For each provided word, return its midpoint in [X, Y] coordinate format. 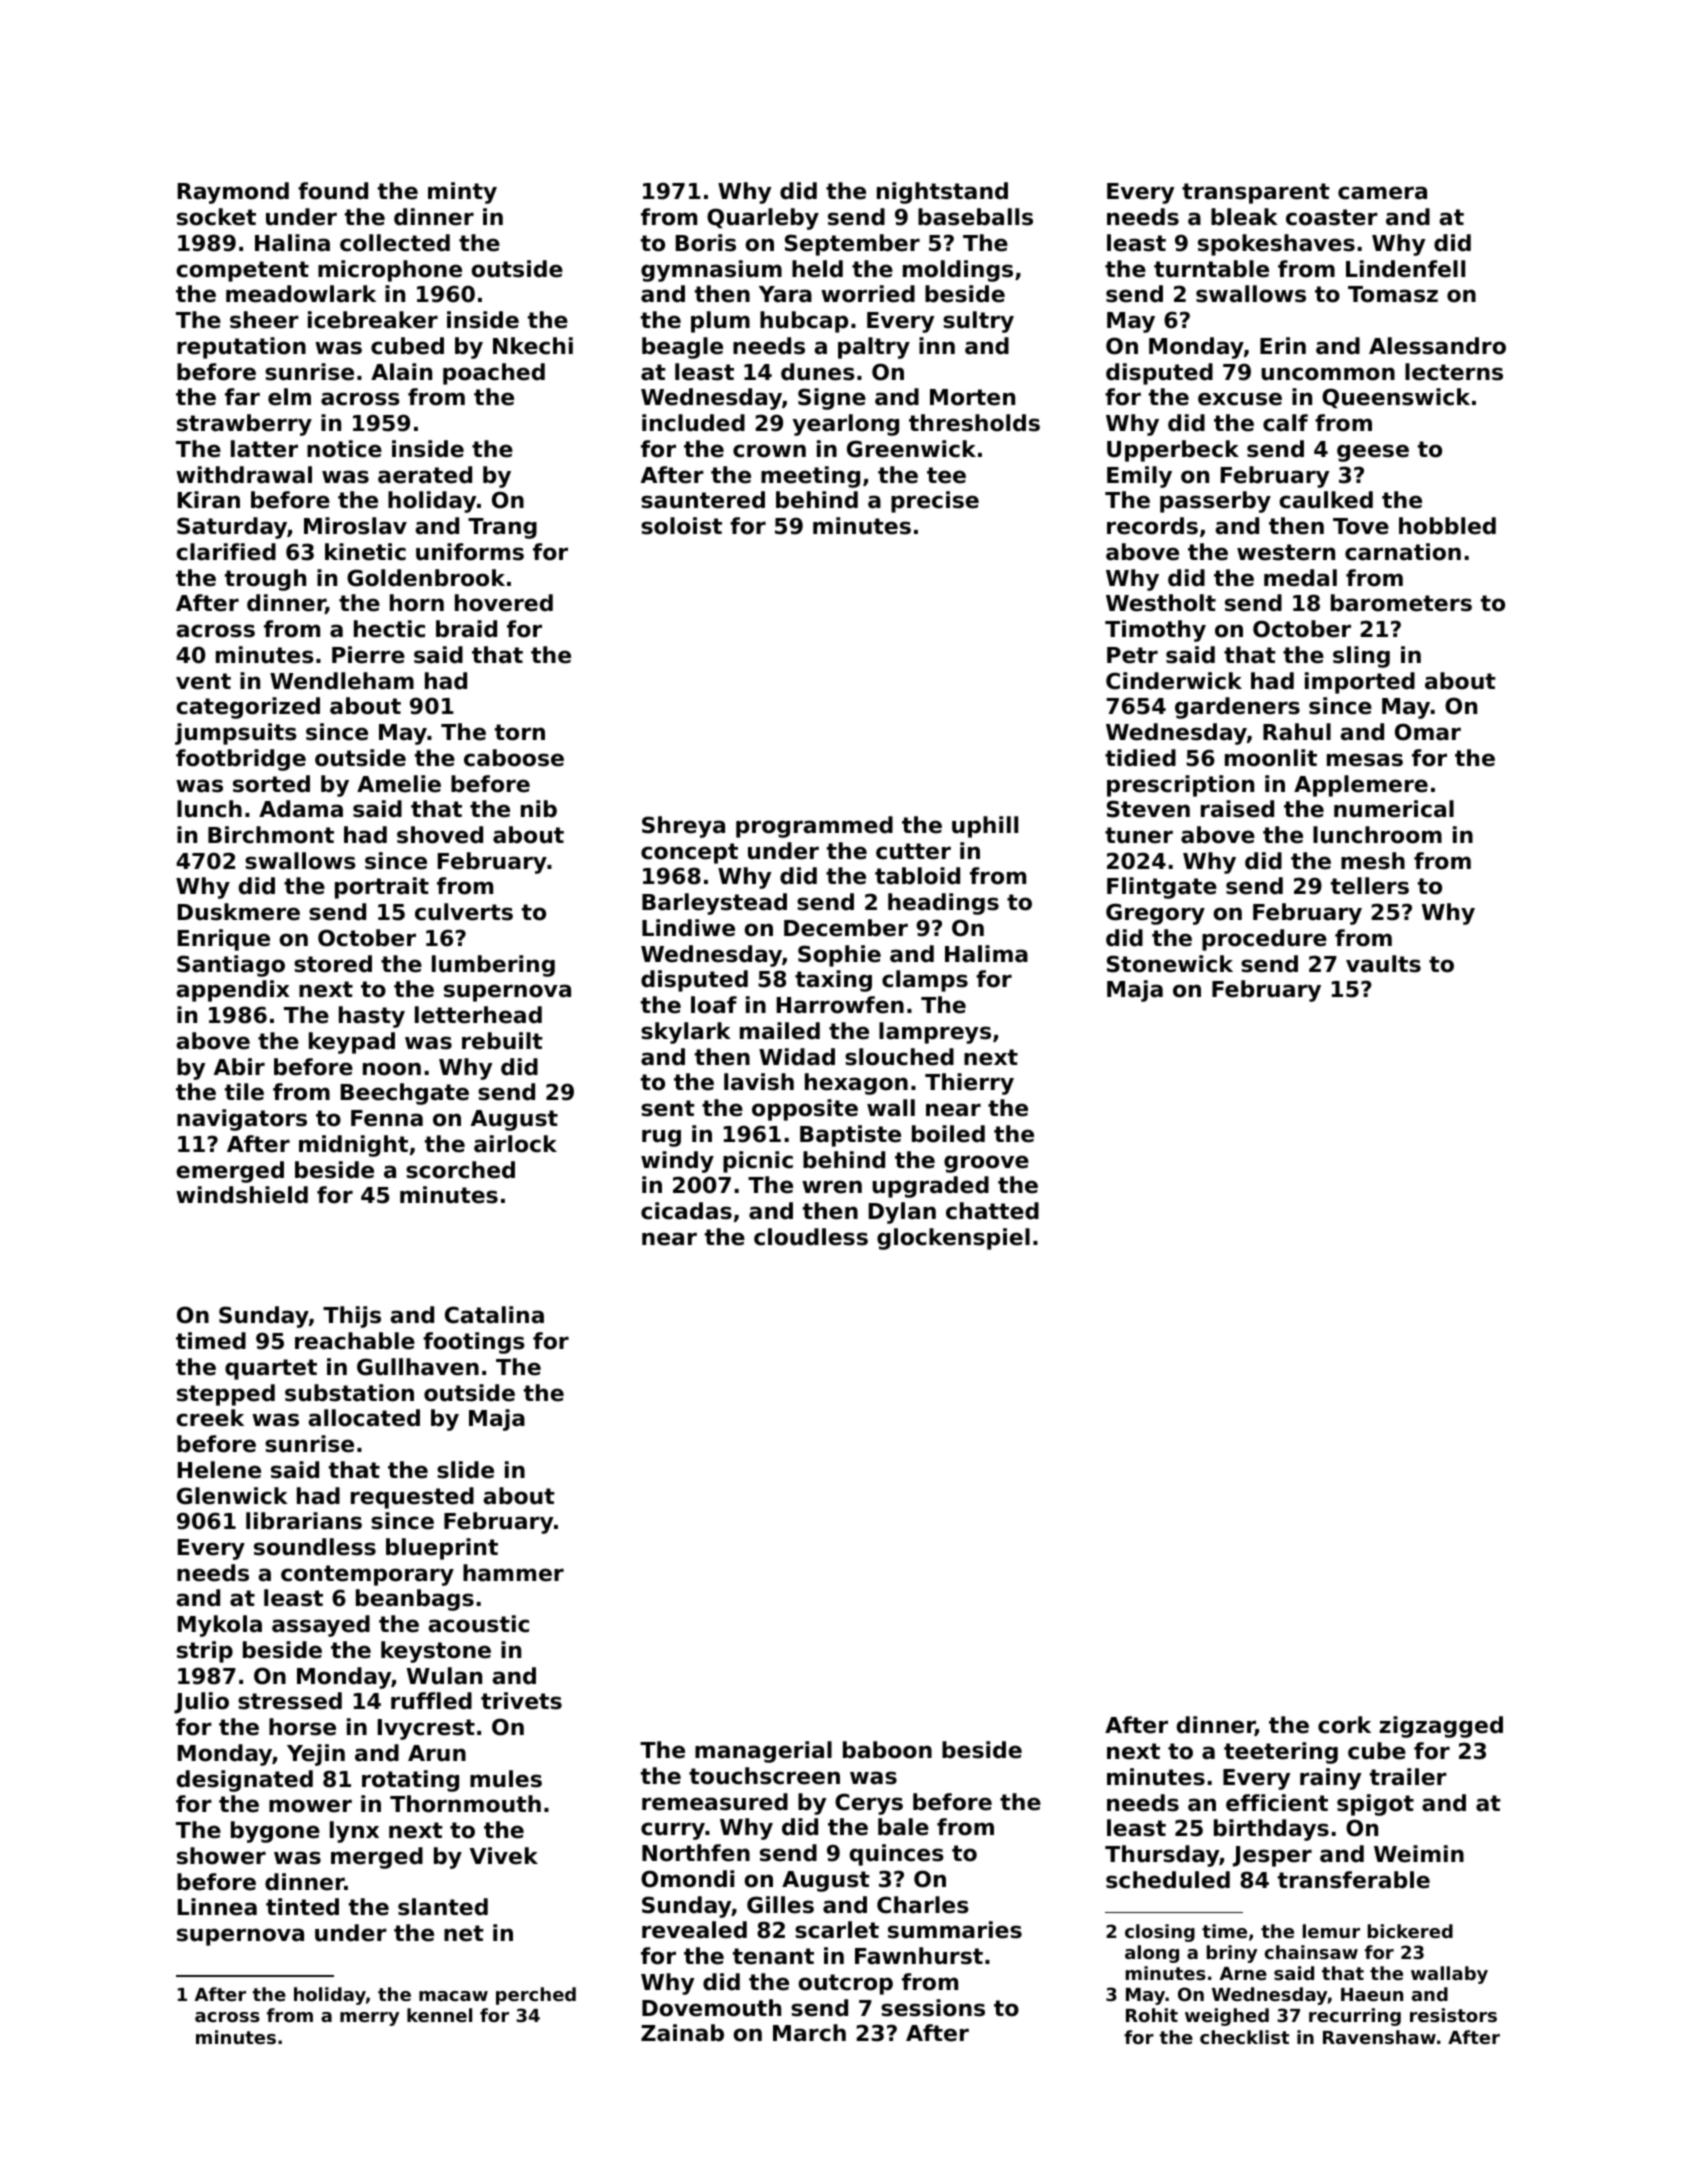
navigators [242, 1120]
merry [369, 2019]
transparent [1256, 193]
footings [474, 1343]
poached [494, 374]
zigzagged [1441, 1727]
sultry [978, 322]
